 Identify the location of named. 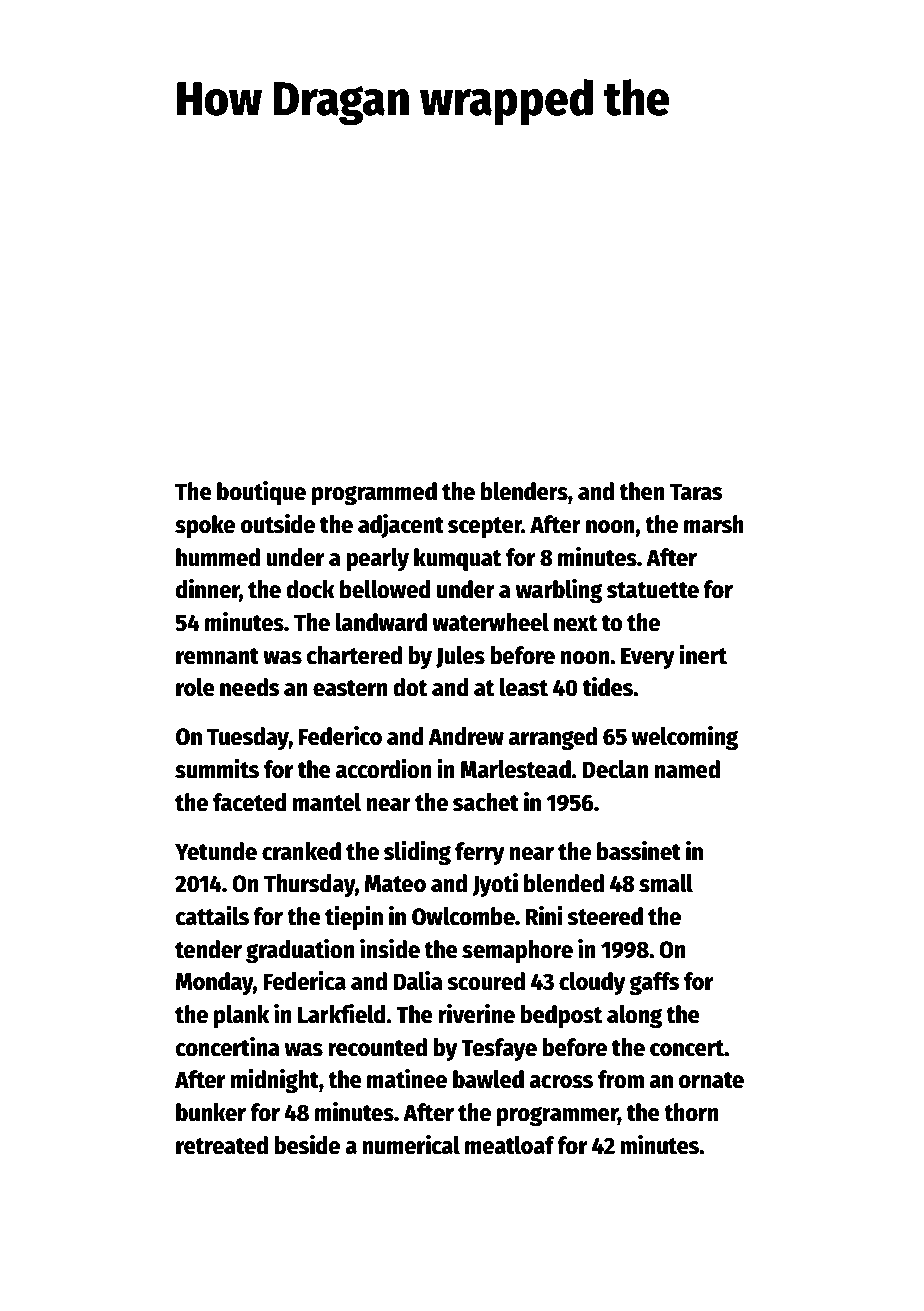
(687, 769).
